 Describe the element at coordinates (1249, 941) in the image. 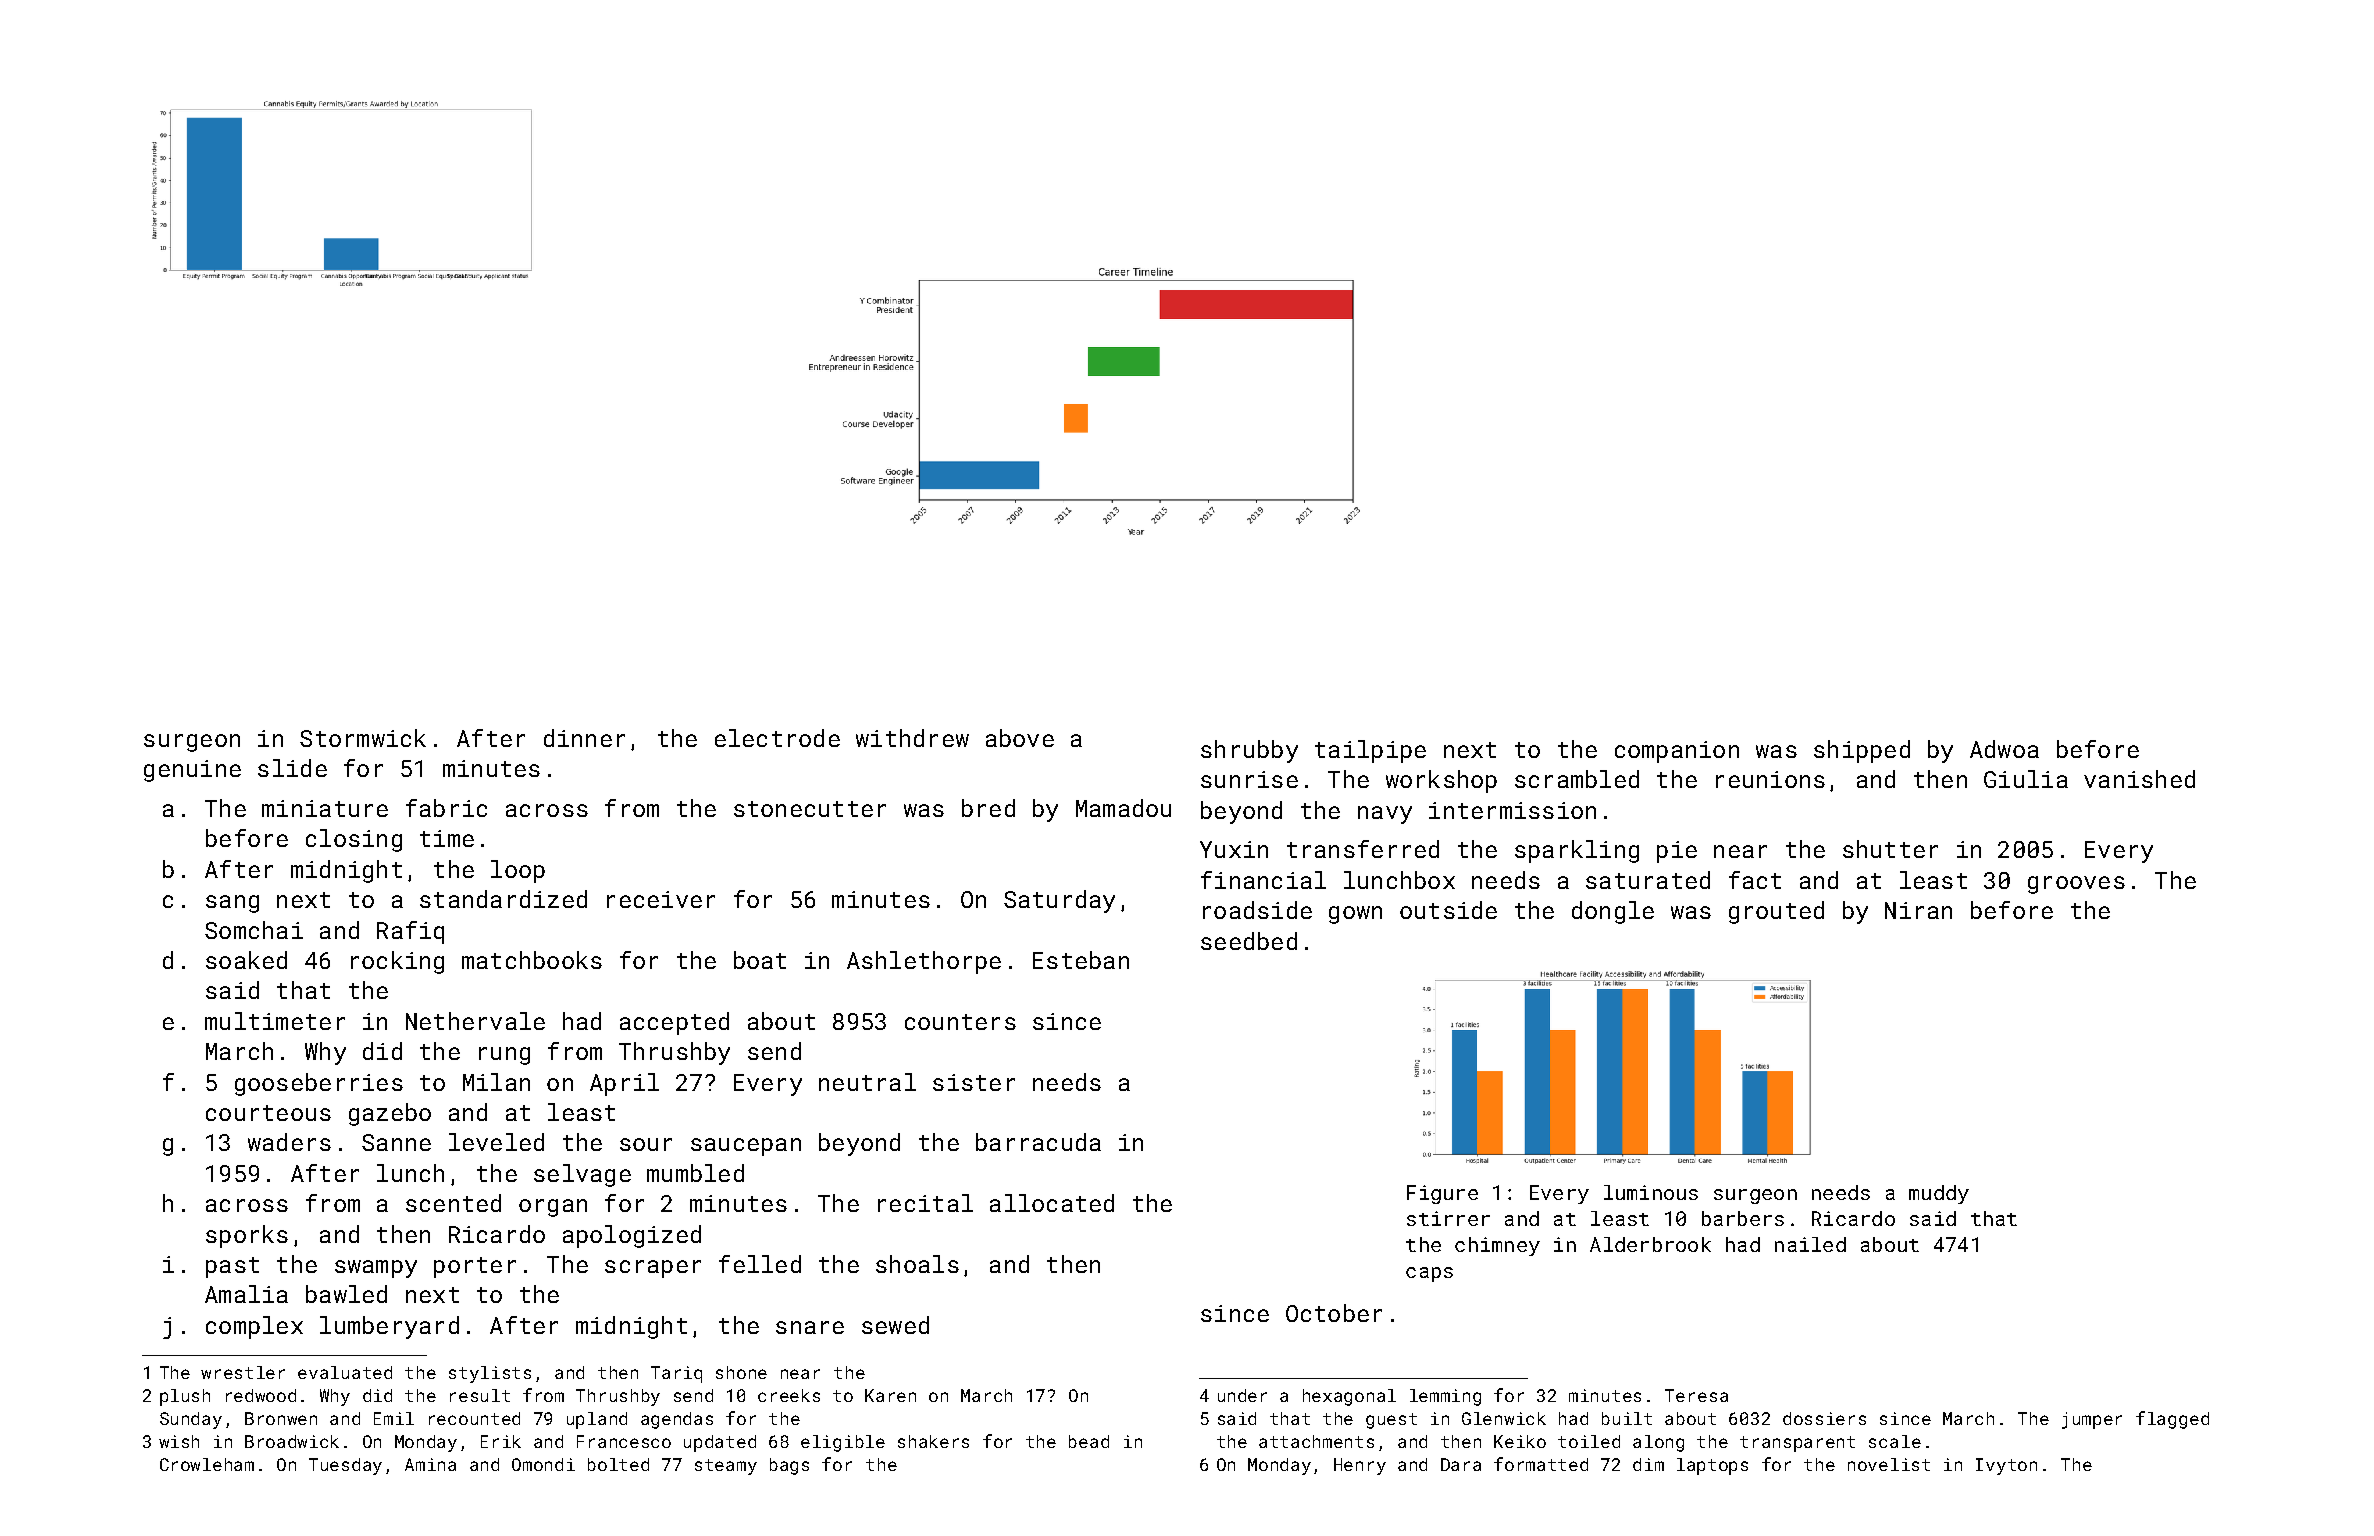

I see `seedbed` at that location.
